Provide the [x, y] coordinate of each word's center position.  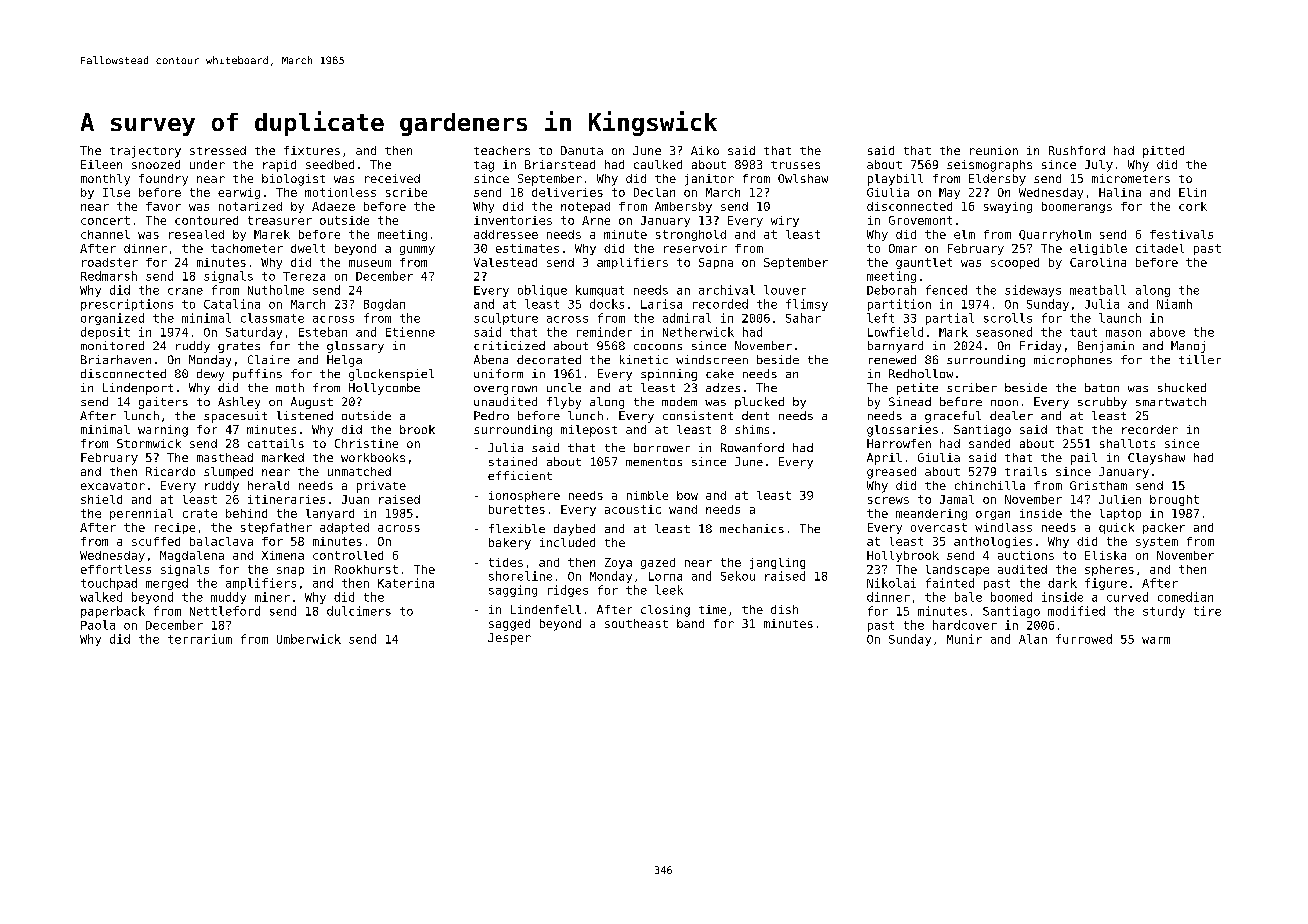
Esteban [323, 332]
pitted [1163, 152]
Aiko [705, 150]
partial [950, 319]
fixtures [312, 150]
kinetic [644, 359]
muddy [228, 598]
